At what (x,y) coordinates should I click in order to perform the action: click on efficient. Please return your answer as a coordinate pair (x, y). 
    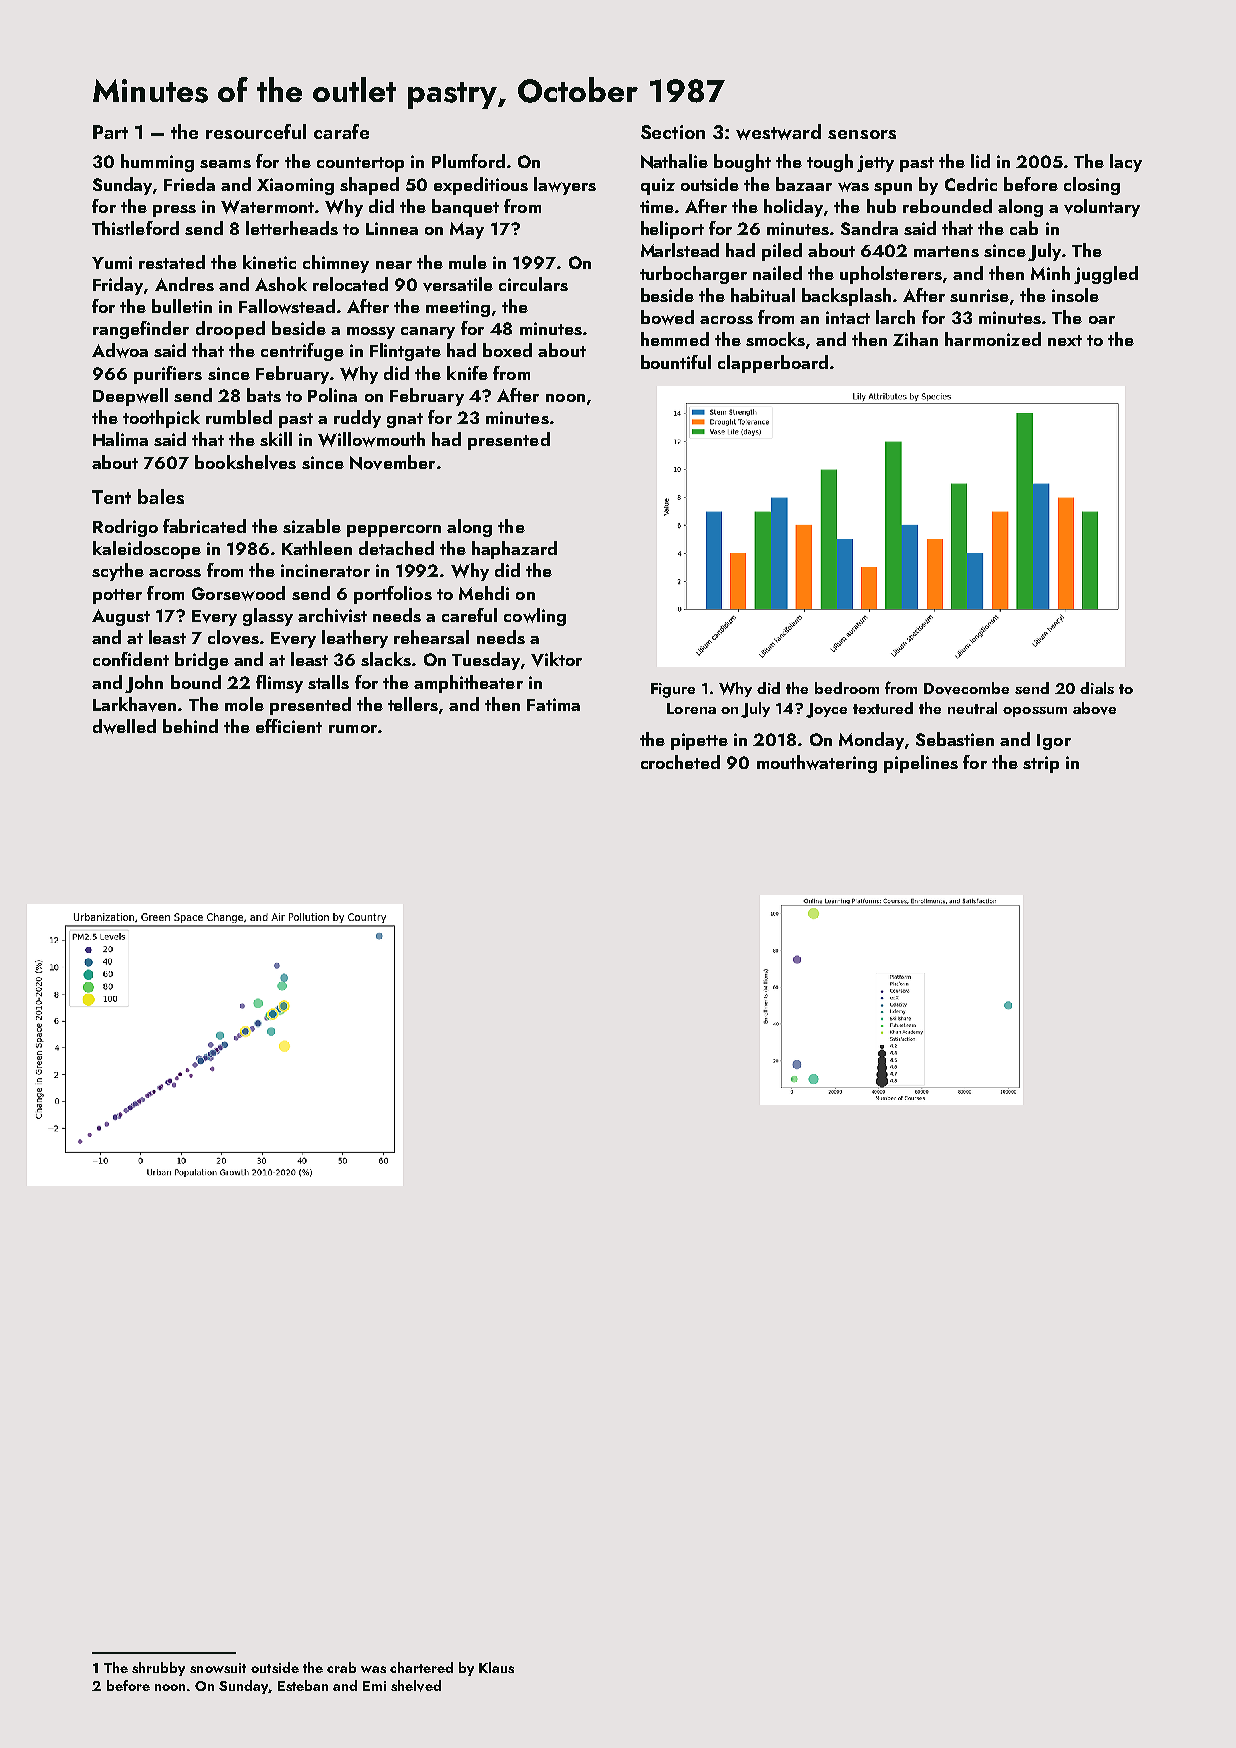
    Looking at the image, I should click on (289, 726).
